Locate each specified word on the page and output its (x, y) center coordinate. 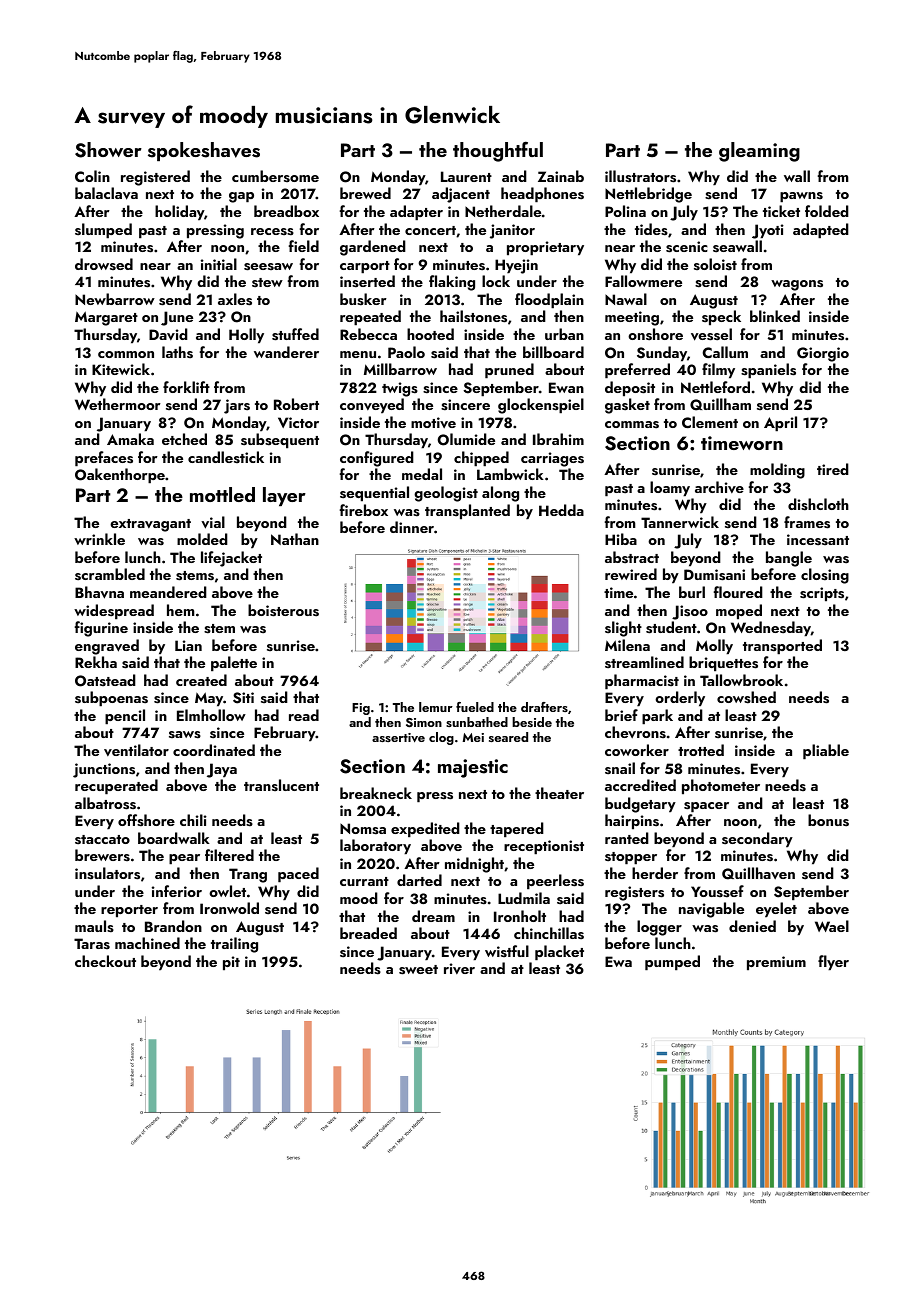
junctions (104, 770)
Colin (92, 176)
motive (433, 422)
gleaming (759, 152)
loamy (670, 489)
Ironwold (229, 908)
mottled (222, 494)
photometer (721, 787)
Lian (188, 645)
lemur (436, 707)
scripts (822, 594)
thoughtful (498, 151)
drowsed (104, 264)
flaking (452, 283)
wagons (797, 285)
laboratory (375, 847)
